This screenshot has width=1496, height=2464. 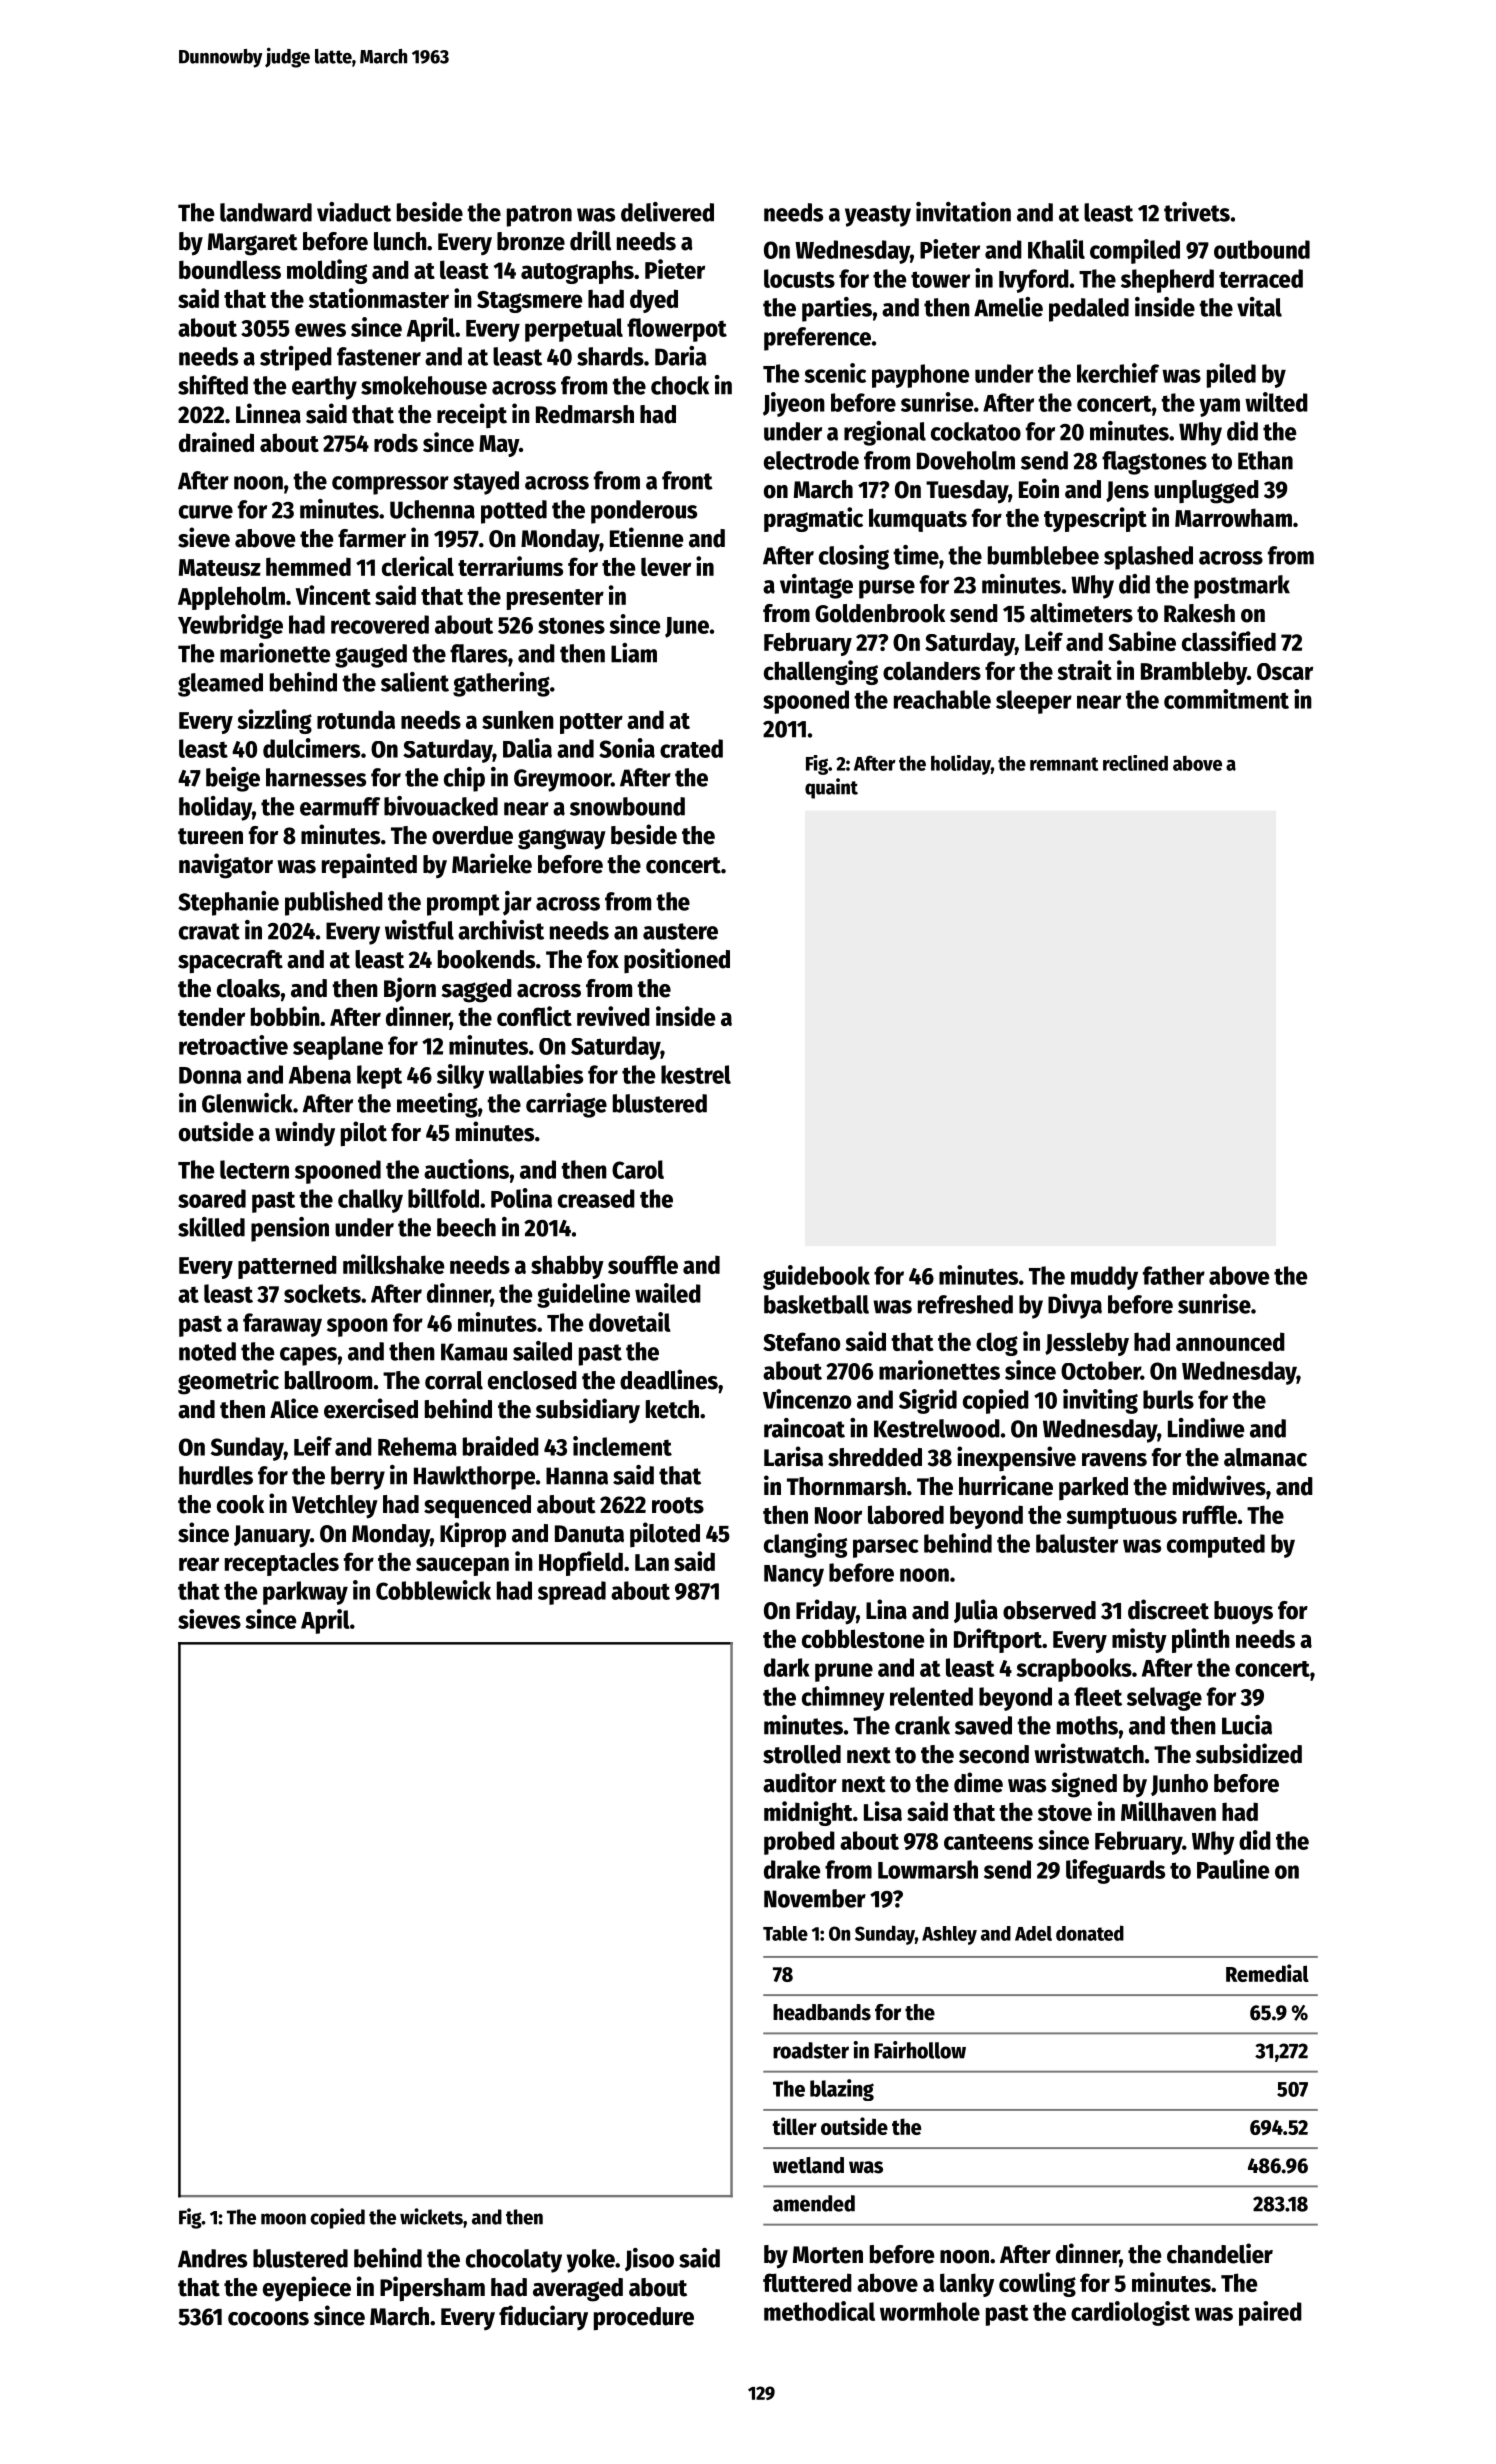 I want to click on remnant, so click(x=1064, y=764).
